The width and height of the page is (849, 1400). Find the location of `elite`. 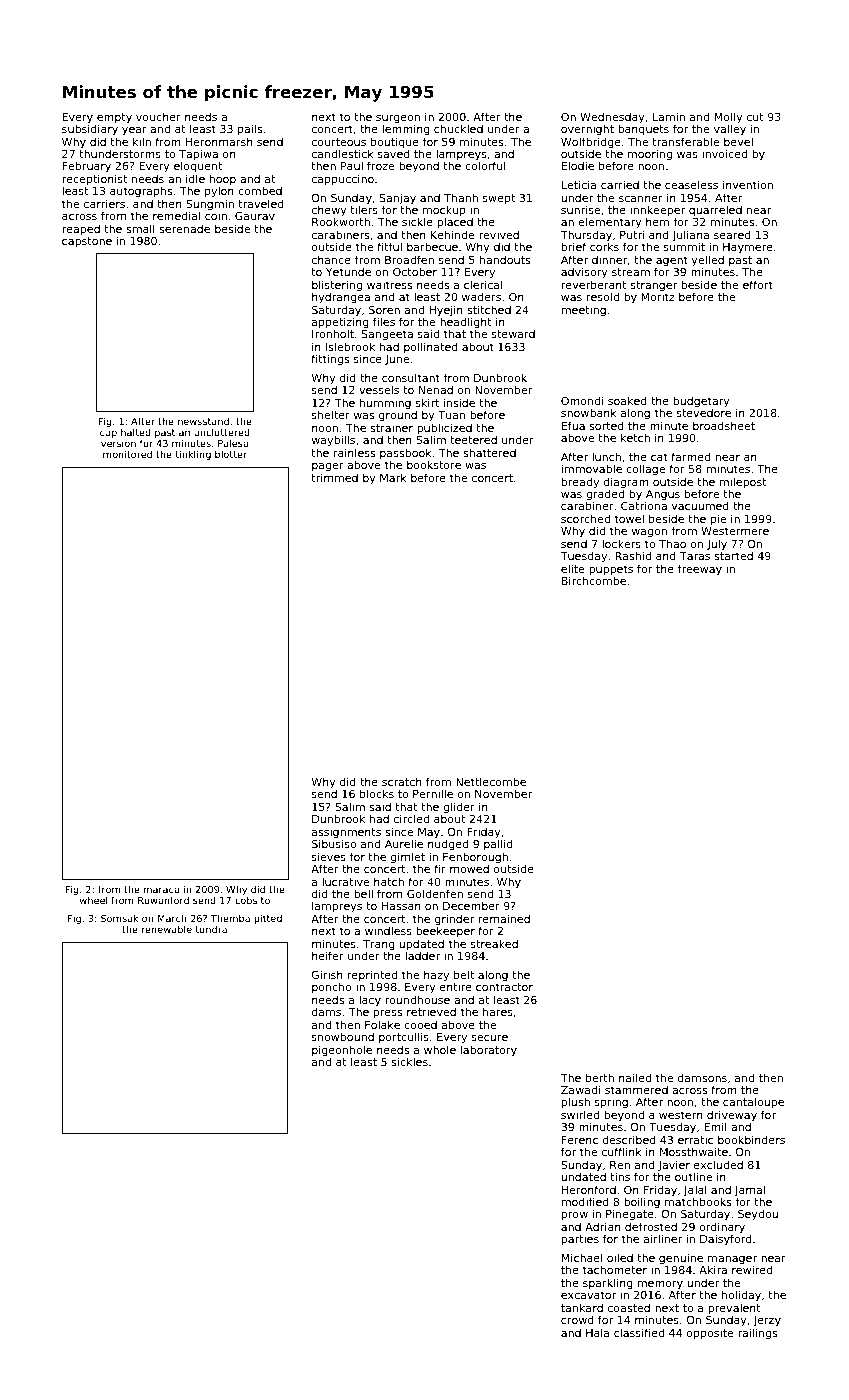

elite is located at coordinates (572, 568).
